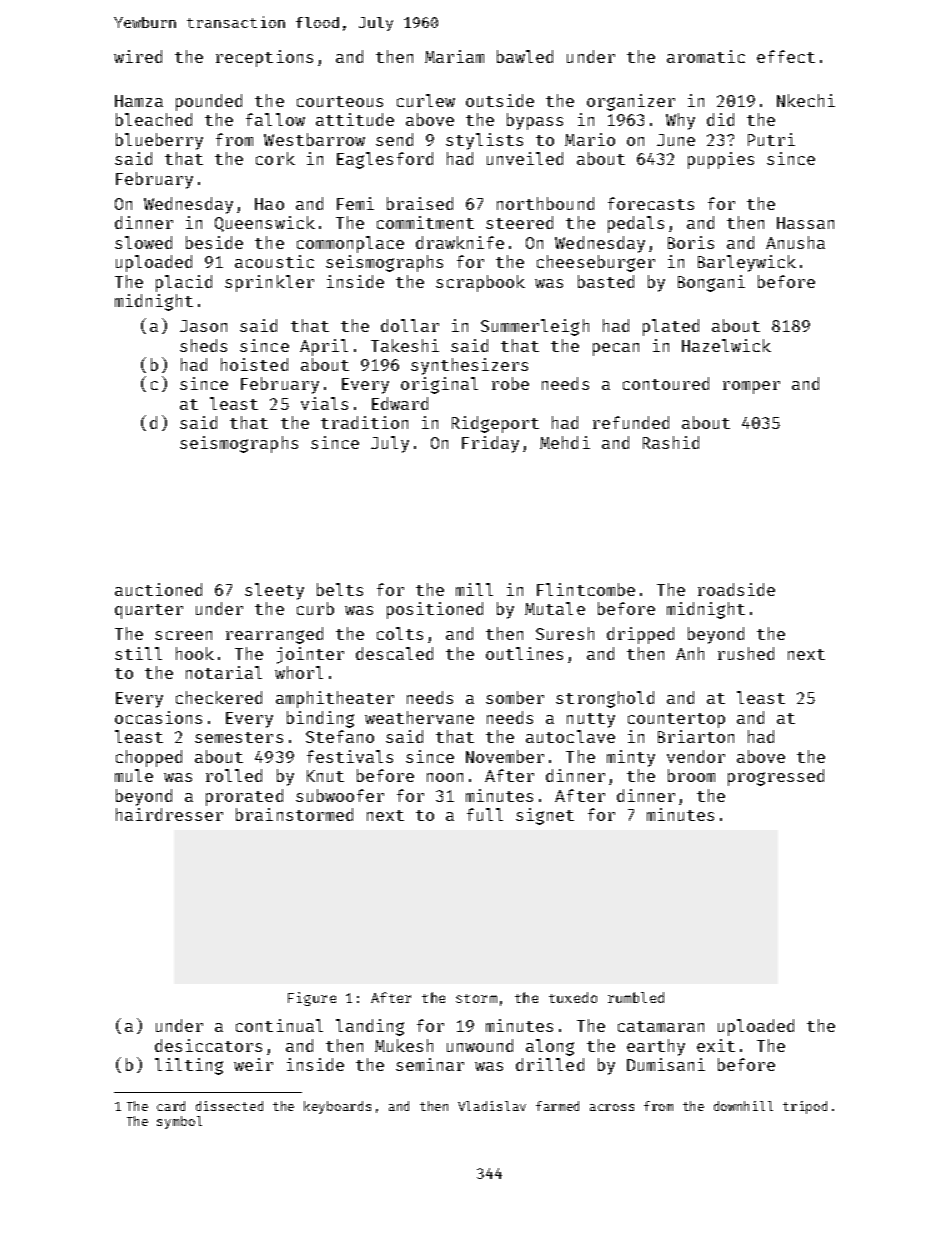 This document has height=1233, width=952. What do you see at coordinates (320, 719) in the document?
I see `binding` at bounding box center [320, 719].
